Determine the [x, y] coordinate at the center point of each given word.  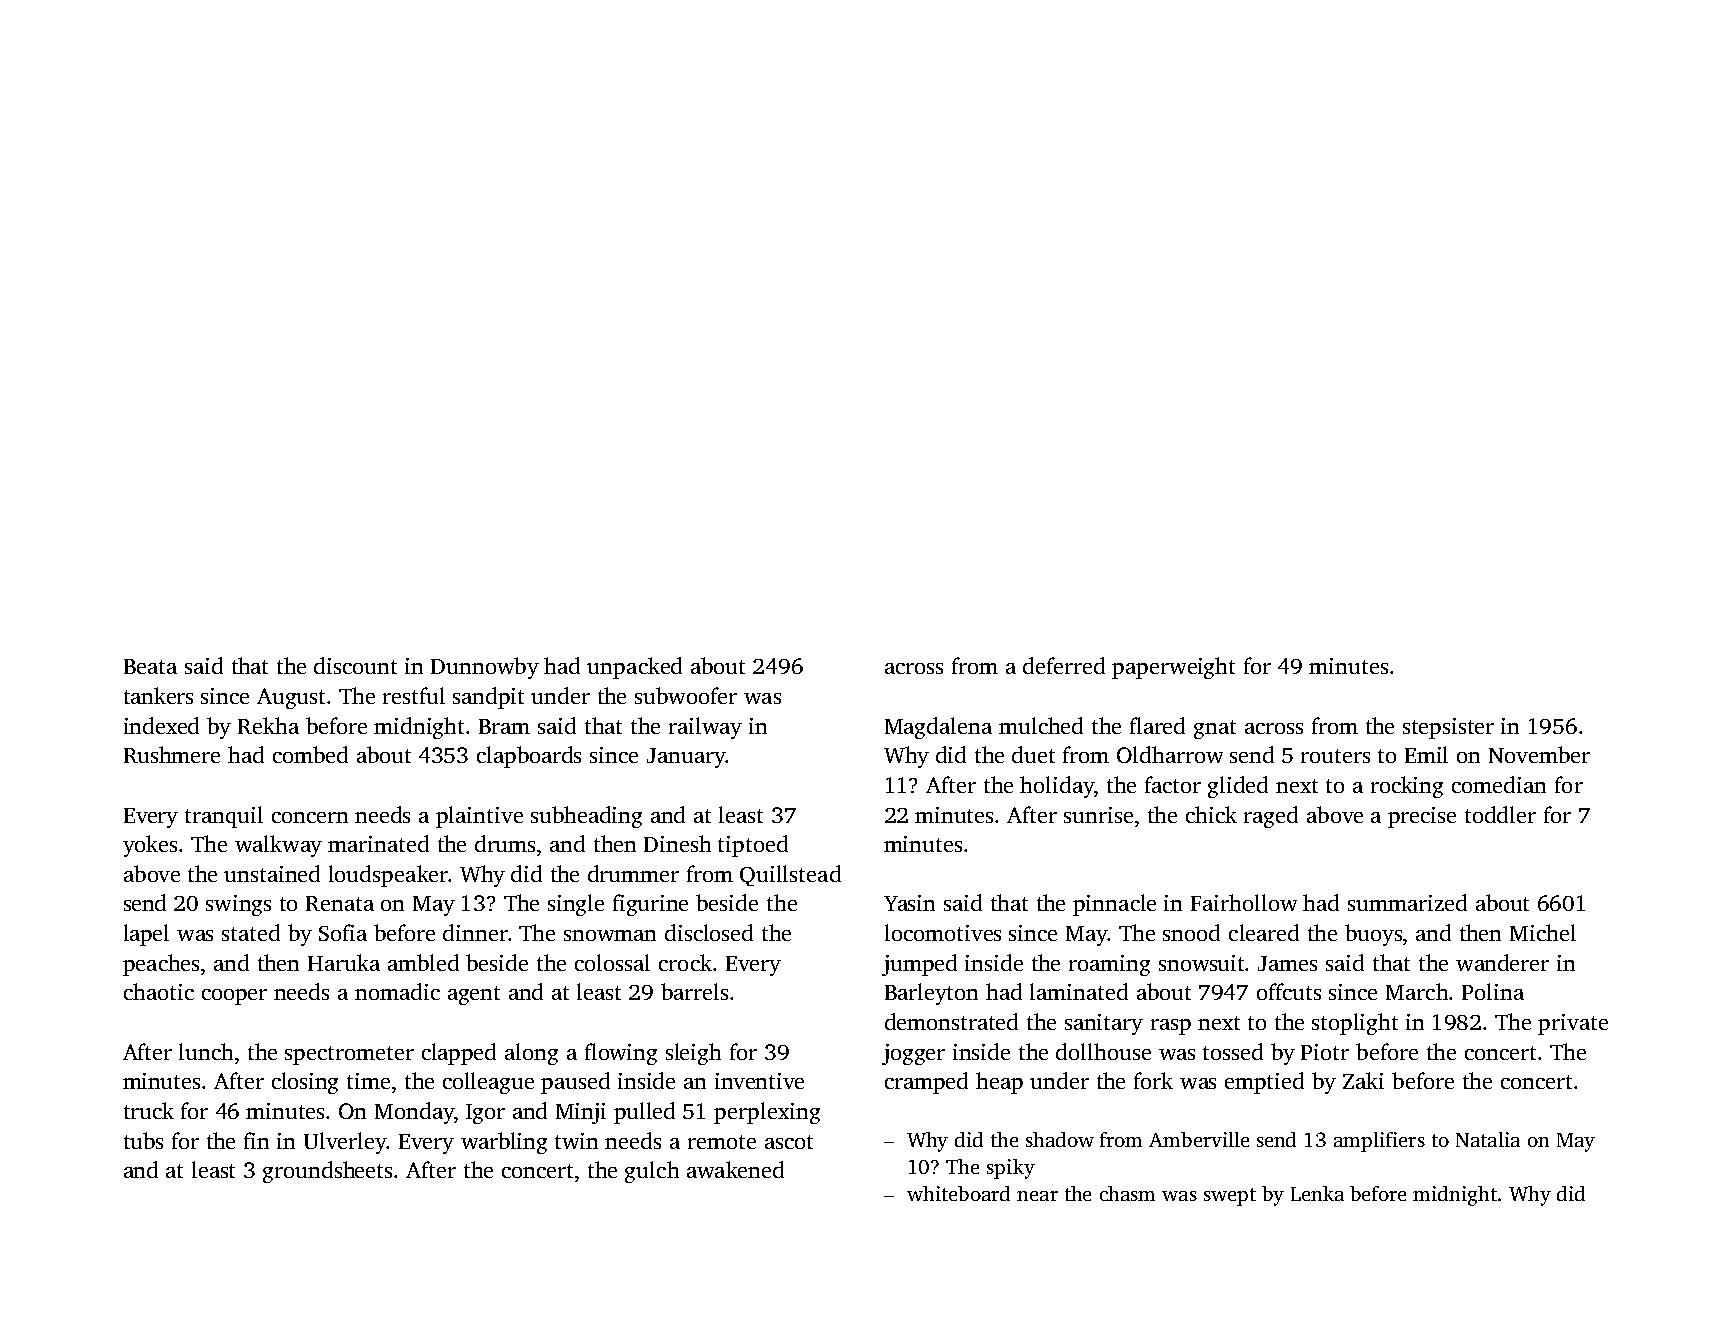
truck [149, 1110]
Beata [150, 666]
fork [1153, 1080]
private [1573, 1024]
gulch [652, 1172]
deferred [1064, 665]
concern [310, 817]
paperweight [1173, 668]
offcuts [1289, 991]
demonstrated [951, 1021]
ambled [423, 962]
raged [1271, 817]
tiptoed [753, 846]
